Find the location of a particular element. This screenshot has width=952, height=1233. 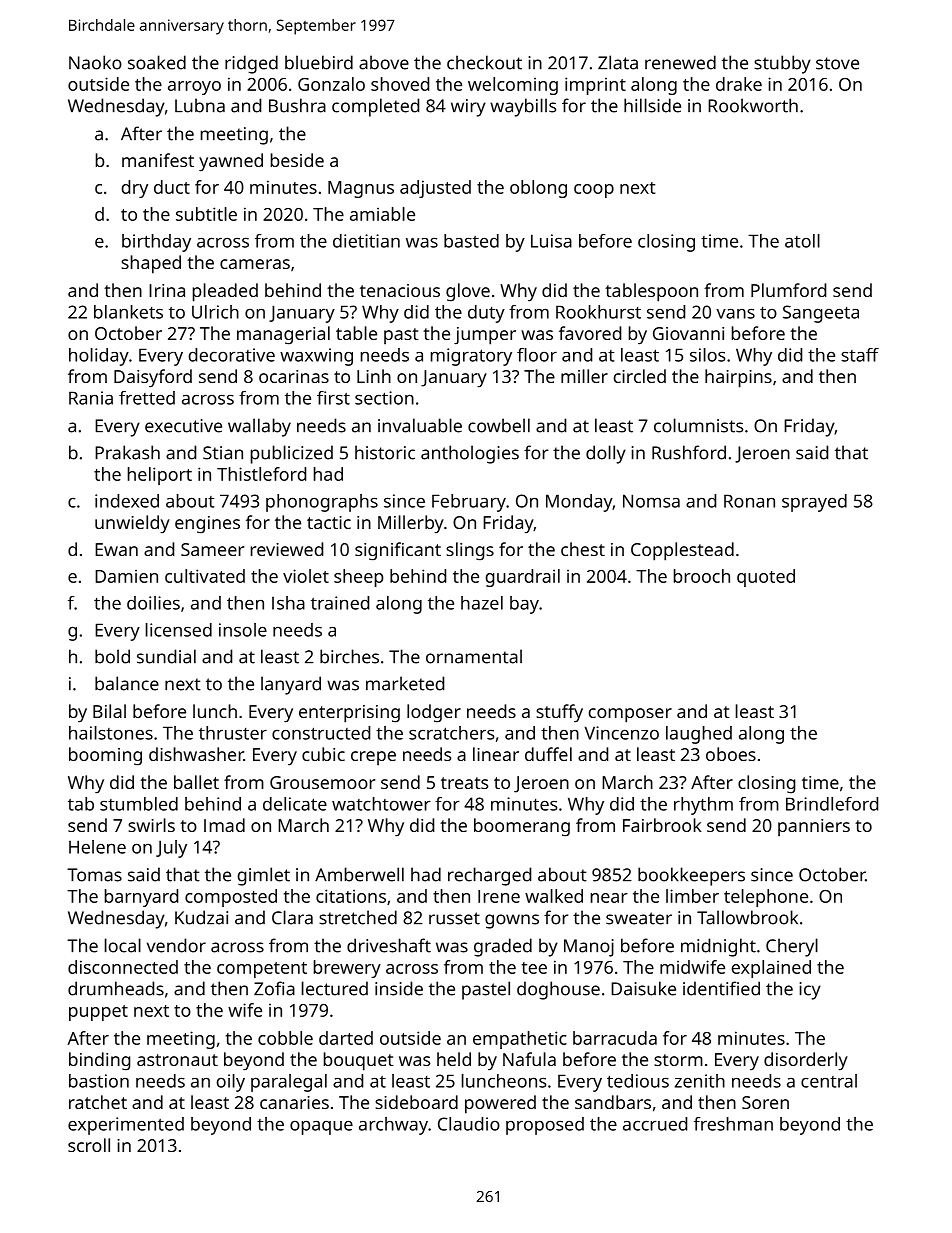

Linh is located at coordinates (374, 376).
